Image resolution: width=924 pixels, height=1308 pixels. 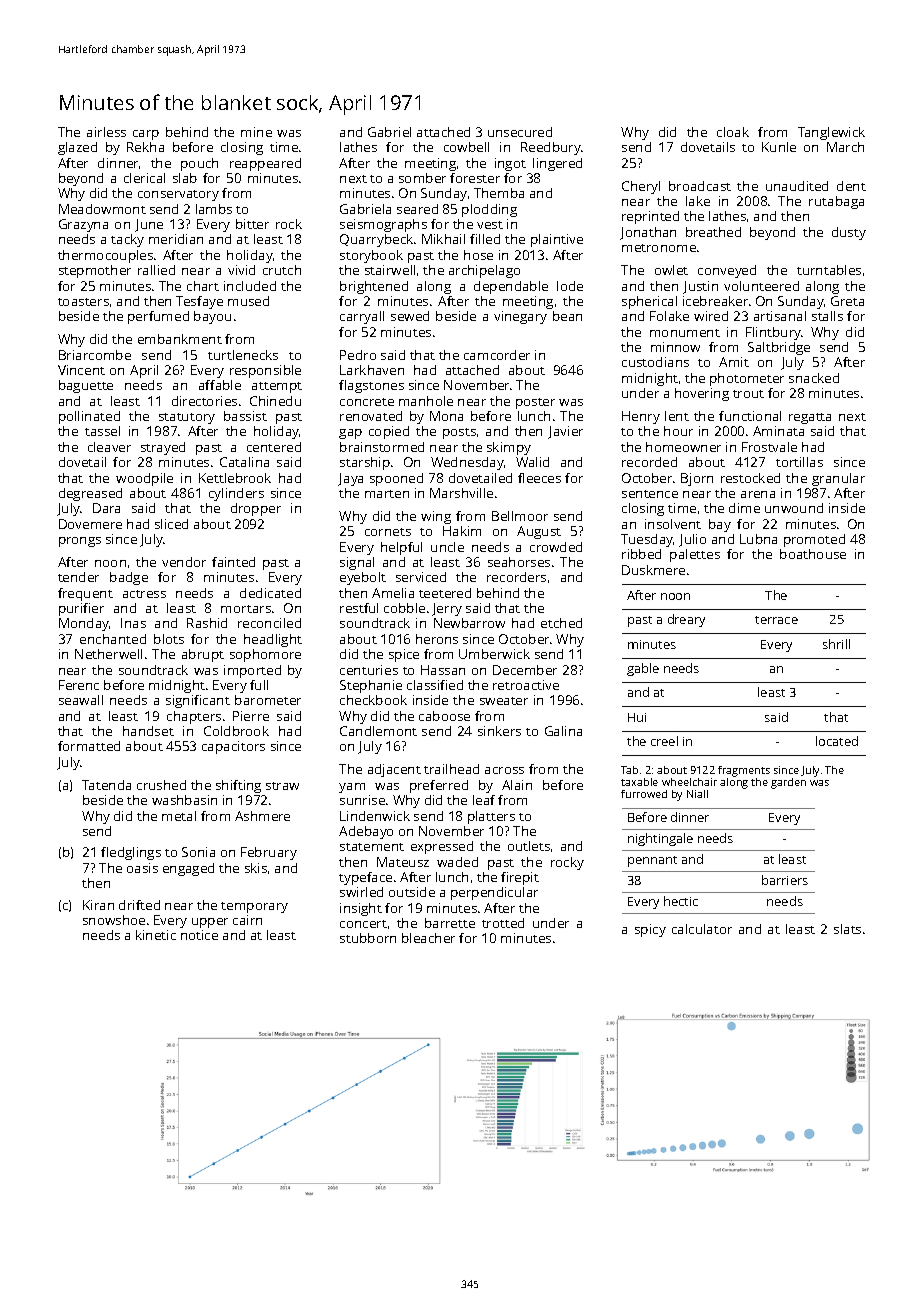 What do you see at coordinates (365, 463) in the screenshot?
I see `starship` at bounding box center [365, 463].
